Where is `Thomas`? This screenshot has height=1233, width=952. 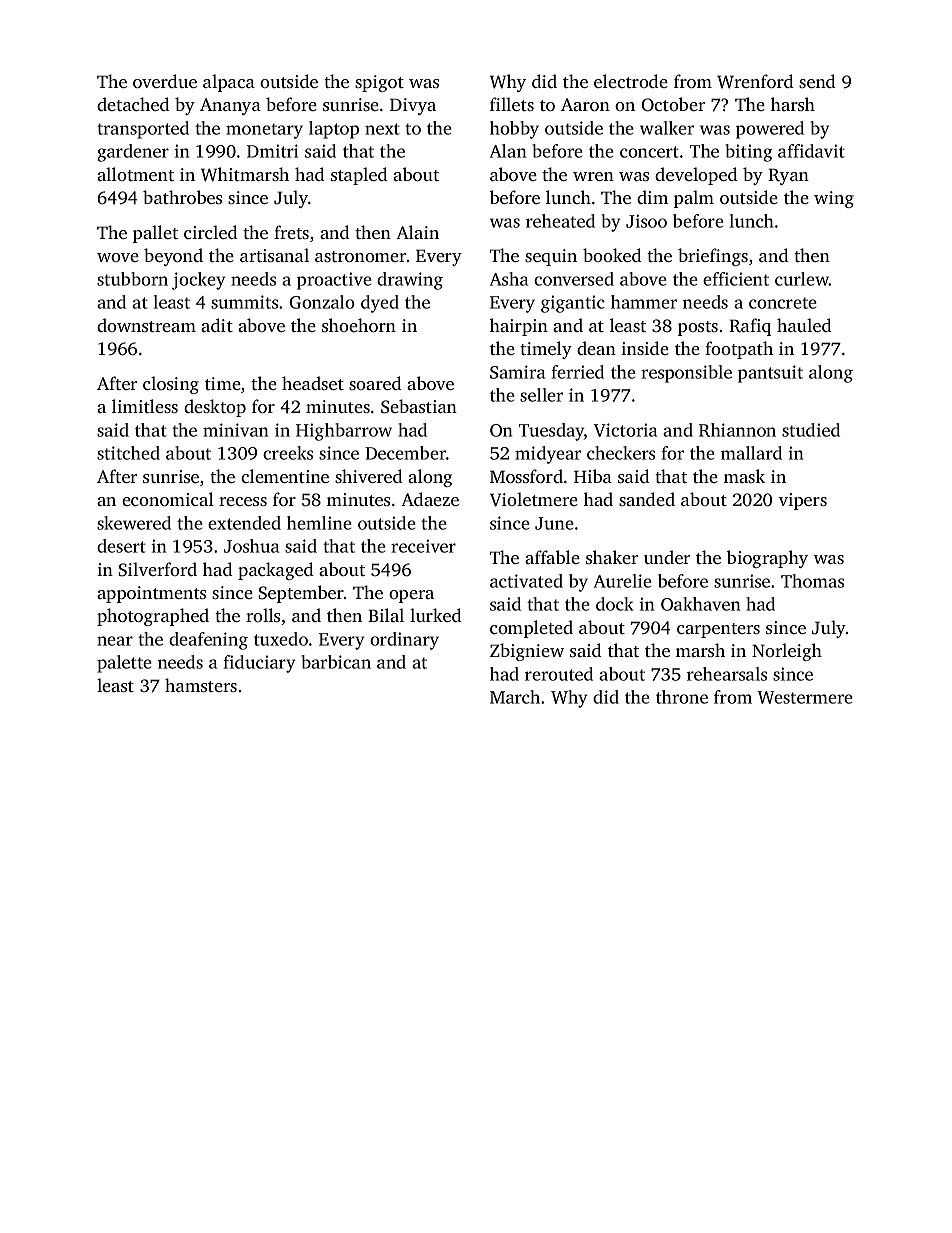
Thomas is located at coordinates (812, 581).
